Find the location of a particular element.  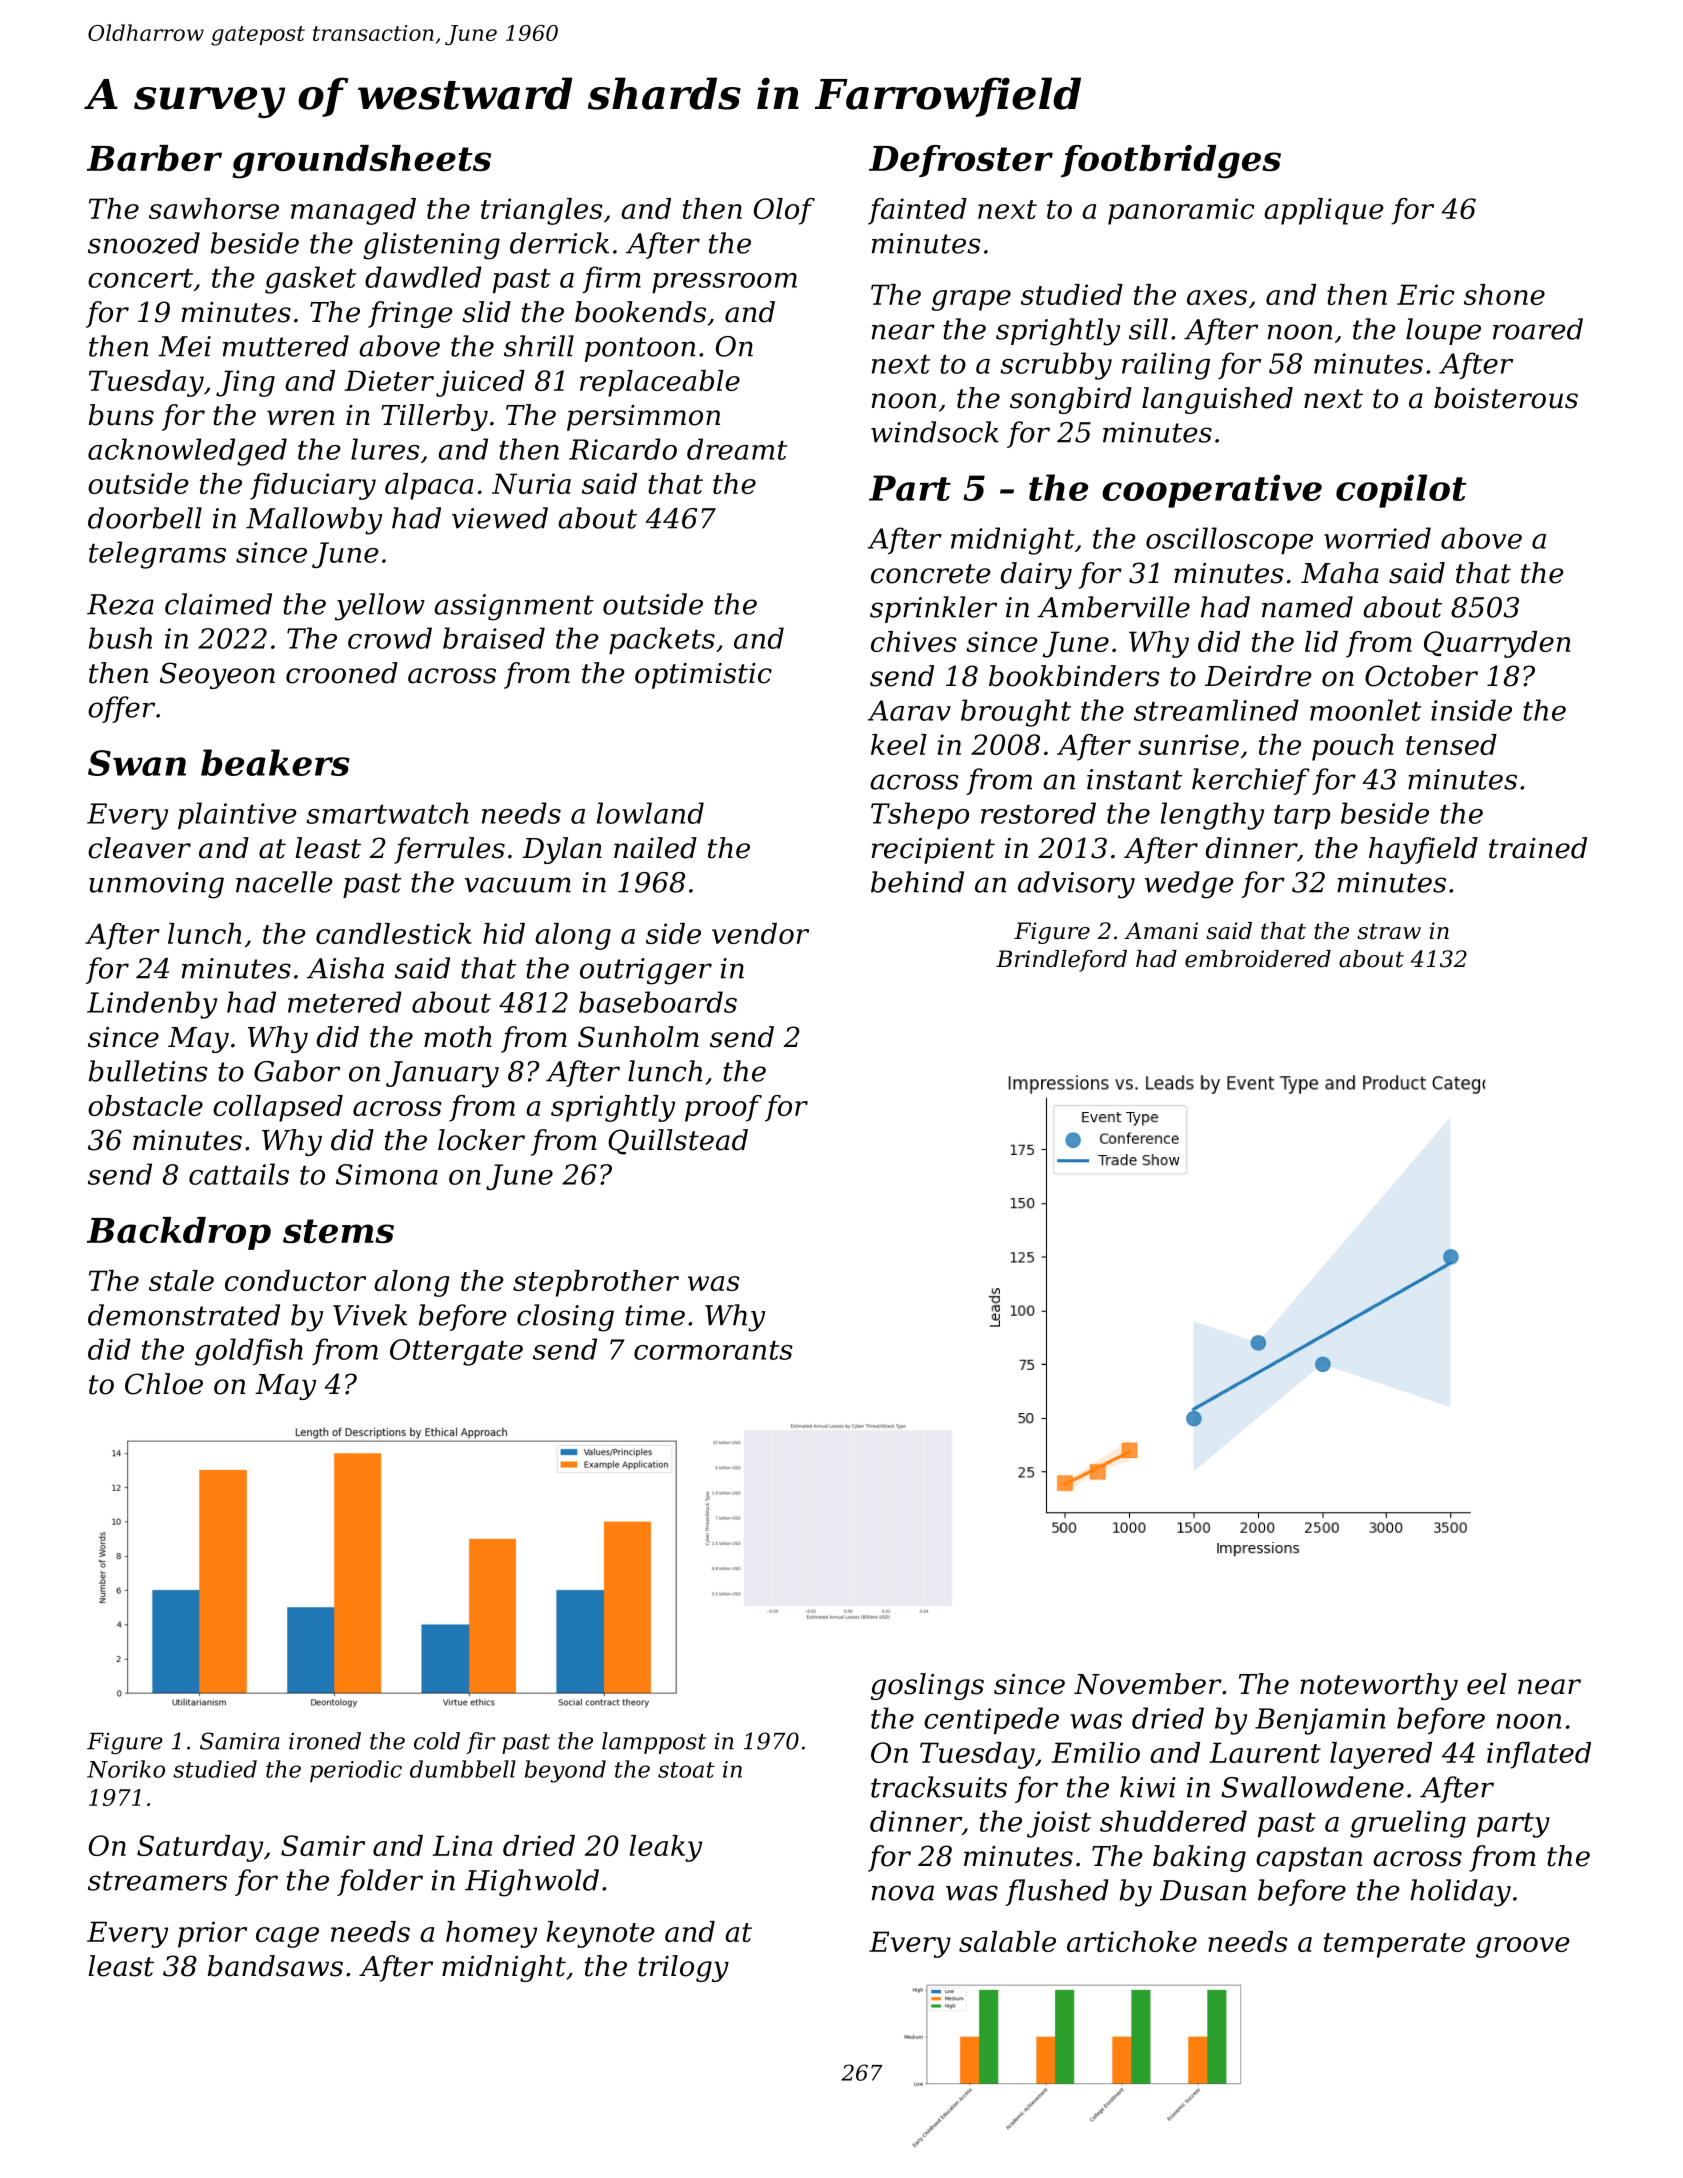

bush is located at coordinates (120, 638).
